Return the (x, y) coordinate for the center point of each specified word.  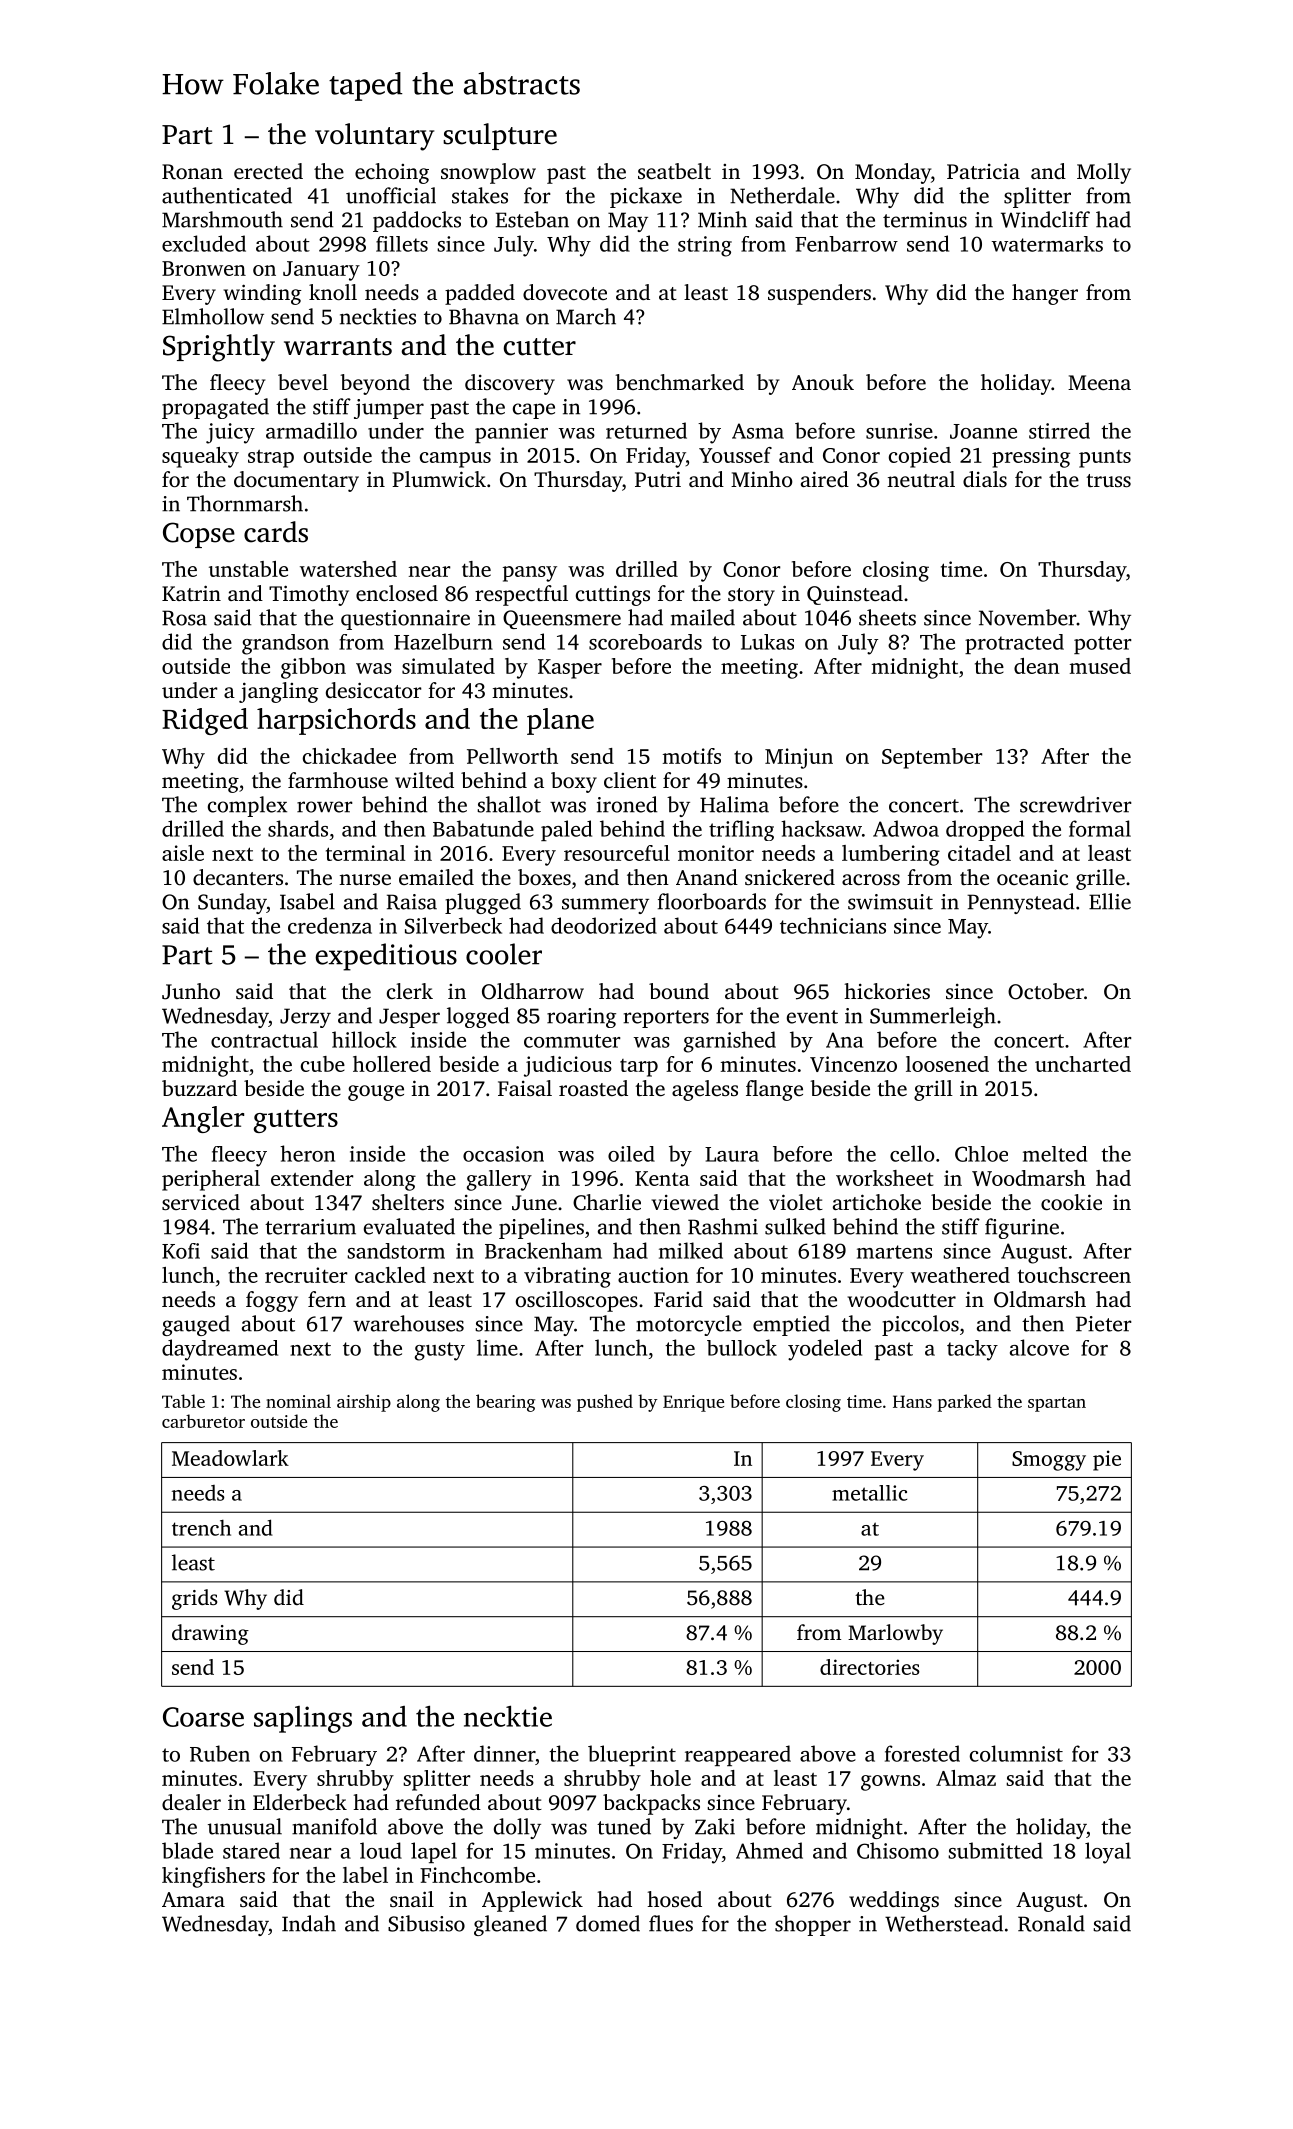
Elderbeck (300, 1802)
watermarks (1047, 244)
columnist (1016, 1753)
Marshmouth (222, 219)
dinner (504, 1753)
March (586, 316)
